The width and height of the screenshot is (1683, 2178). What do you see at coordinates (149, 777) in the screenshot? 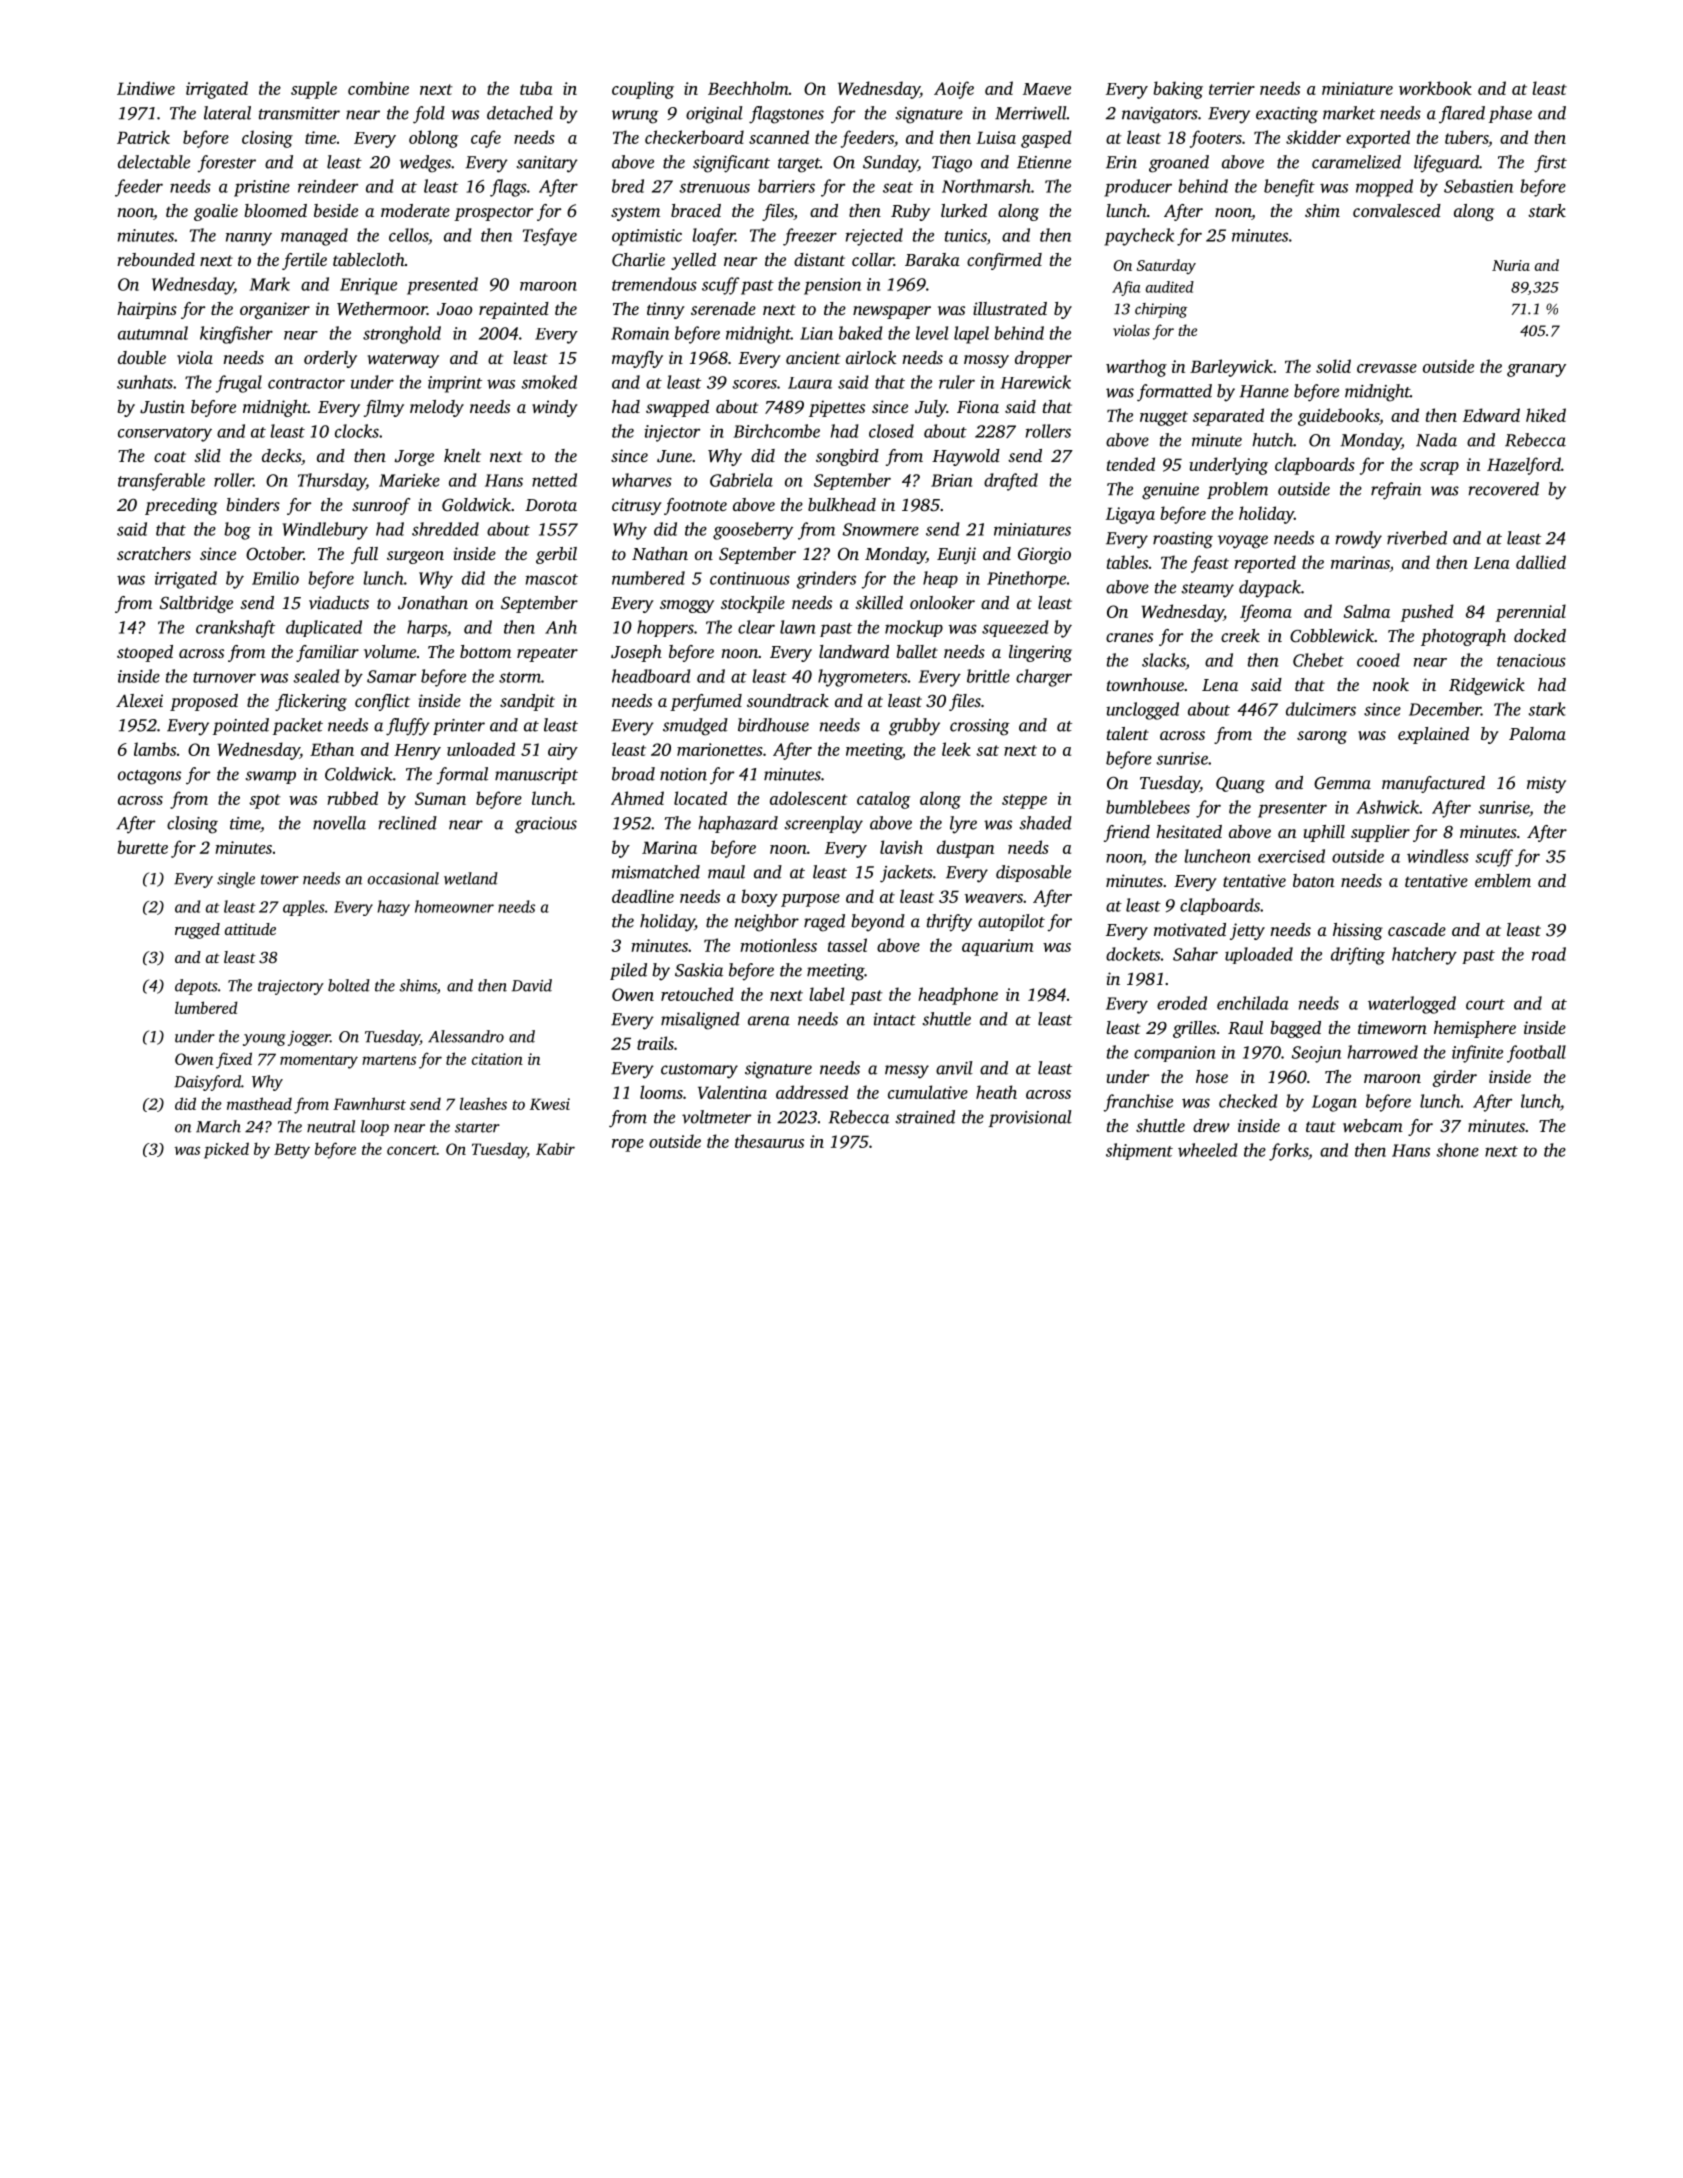
I see `octagons` at bounding box center [149, 777].
